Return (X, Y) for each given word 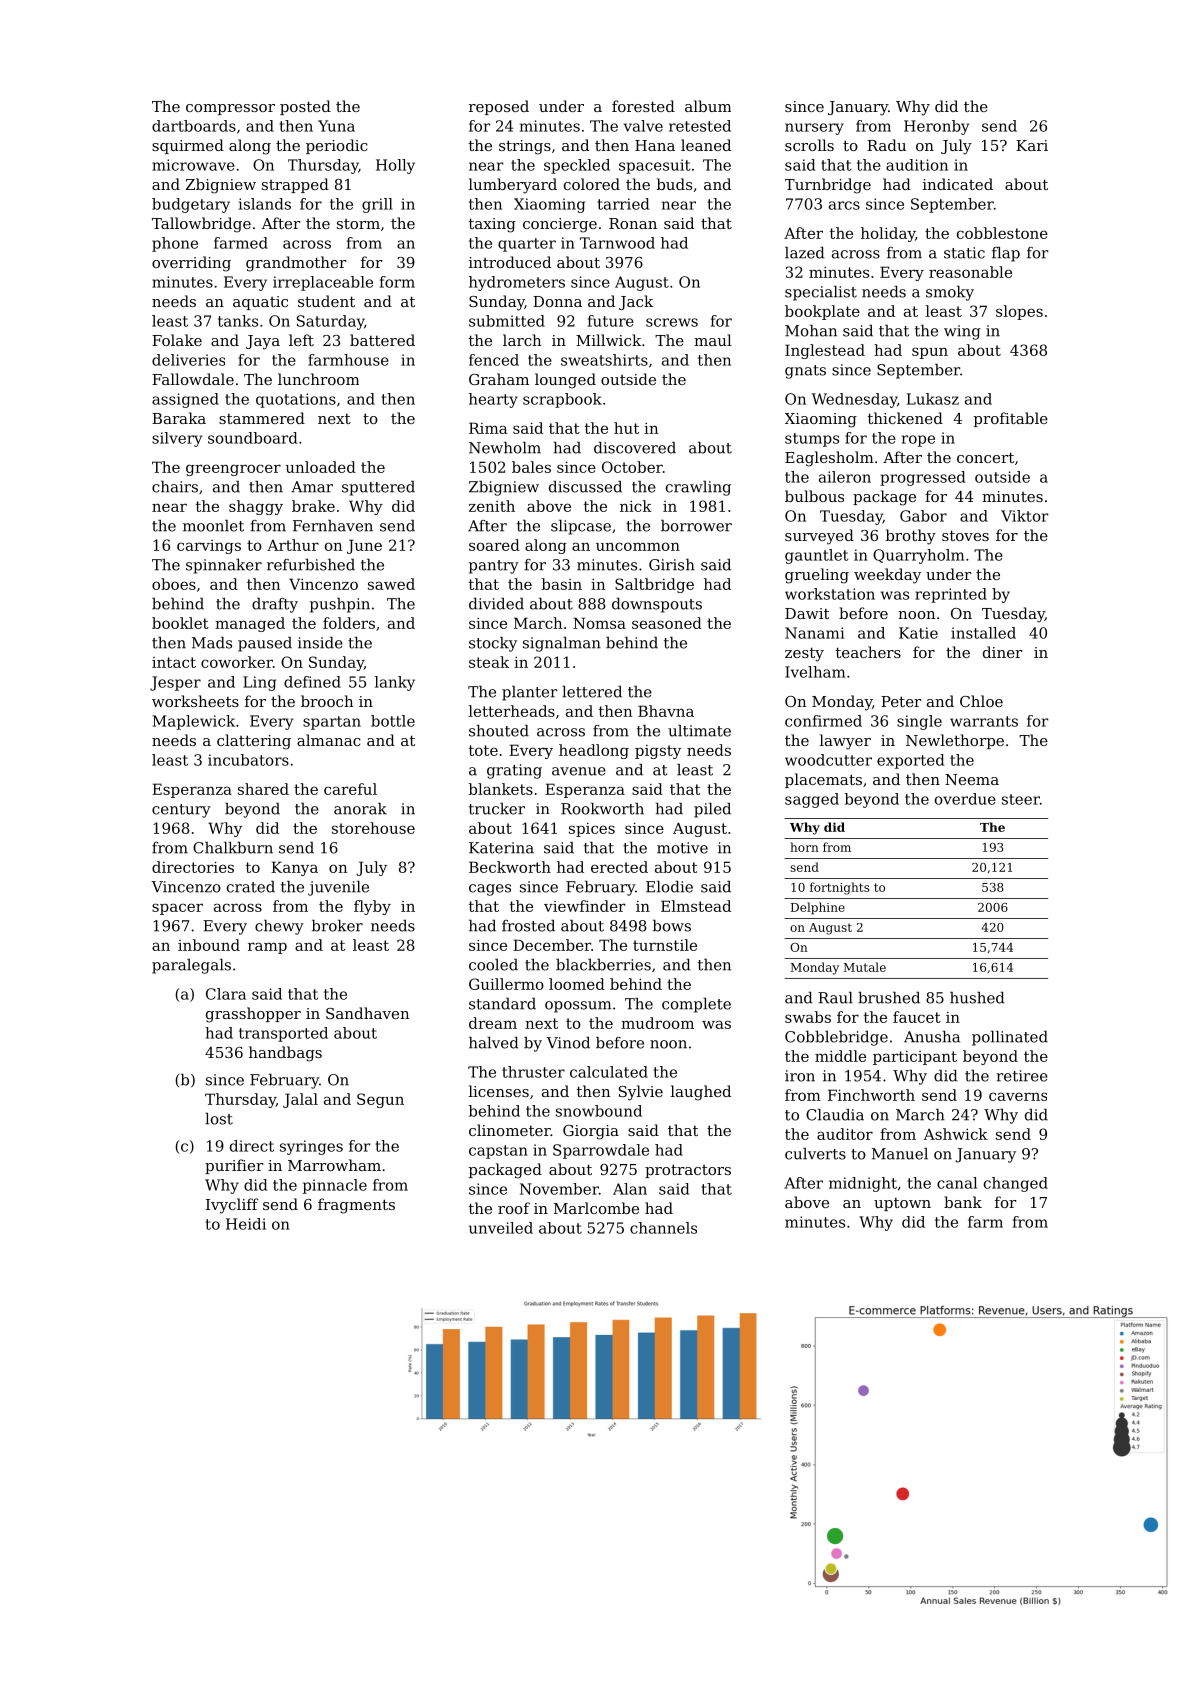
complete (696, 1005)
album (708, 106)
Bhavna (666, 711)
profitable (1011, 419)
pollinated (1010, 1038)
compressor (230, 109)
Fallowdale (193, 379)
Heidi (246, 1224)
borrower (696, 526)
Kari (1032, 145)
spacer (177, 909)
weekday (887, 576)
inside (320, 643)
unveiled (501, 1228)
